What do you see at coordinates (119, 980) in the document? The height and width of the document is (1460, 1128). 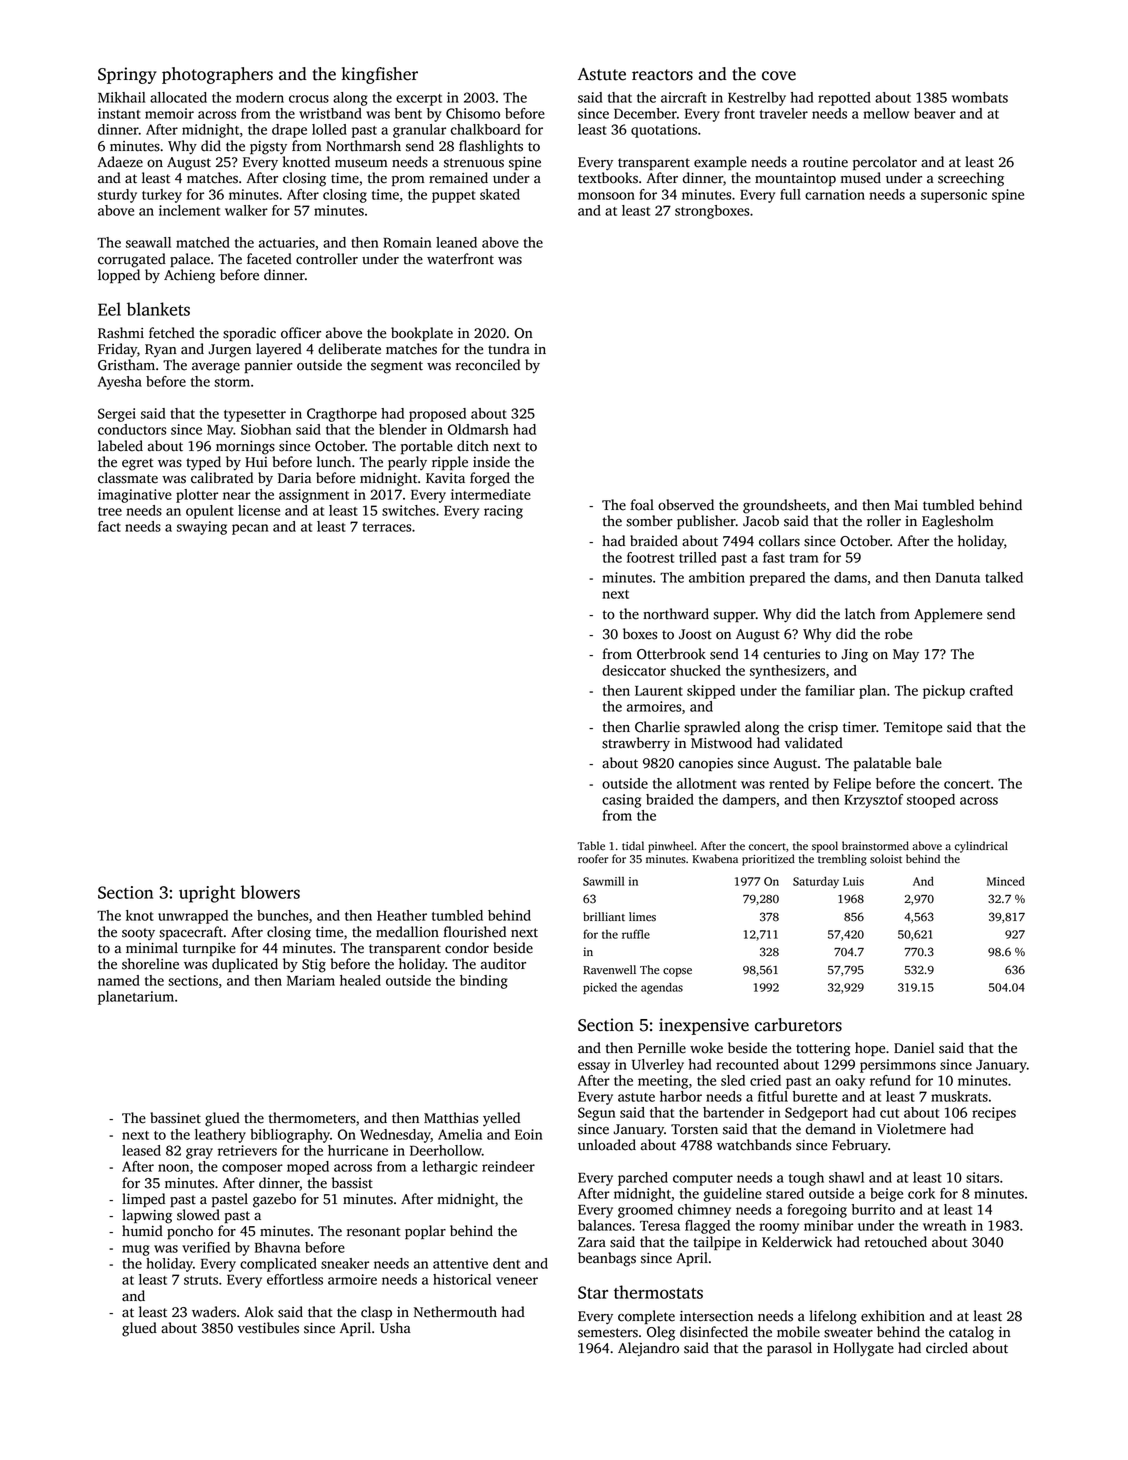 I see `named` at bounding box center [119, 980].
